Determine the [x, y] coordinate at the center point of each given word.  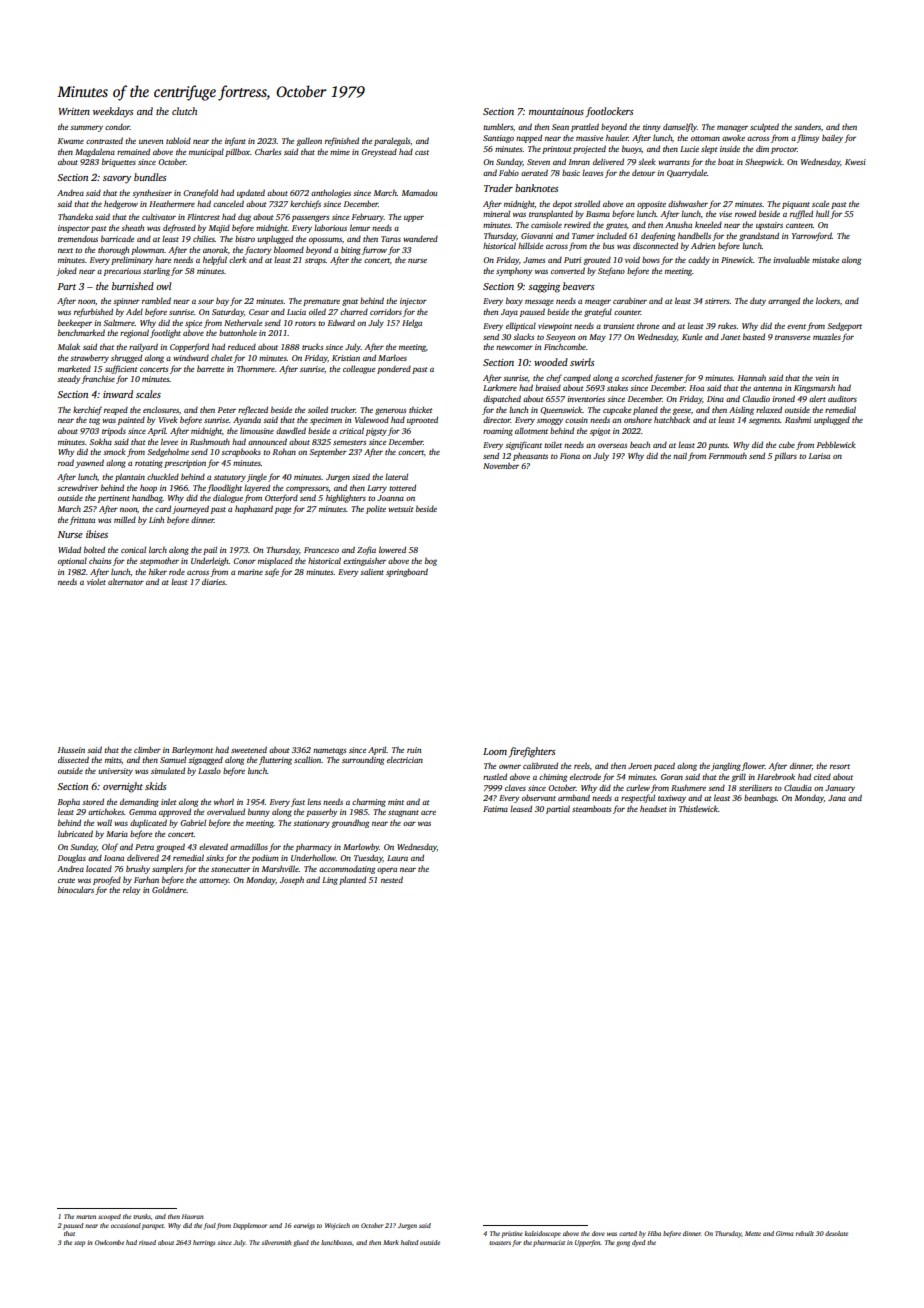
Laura [397, 858]
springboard [407, 572]
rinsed [147, 1242]
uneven [151, 142]
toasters [500, 1243]
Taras [391, 239]
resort [840, 766]
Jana [837, 798]
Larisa [819, 456]
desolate [836, 1233]
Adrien [703, 245]
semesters [349, 442]
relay [131, 891]
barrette [210, 368]
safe [272, 572]
